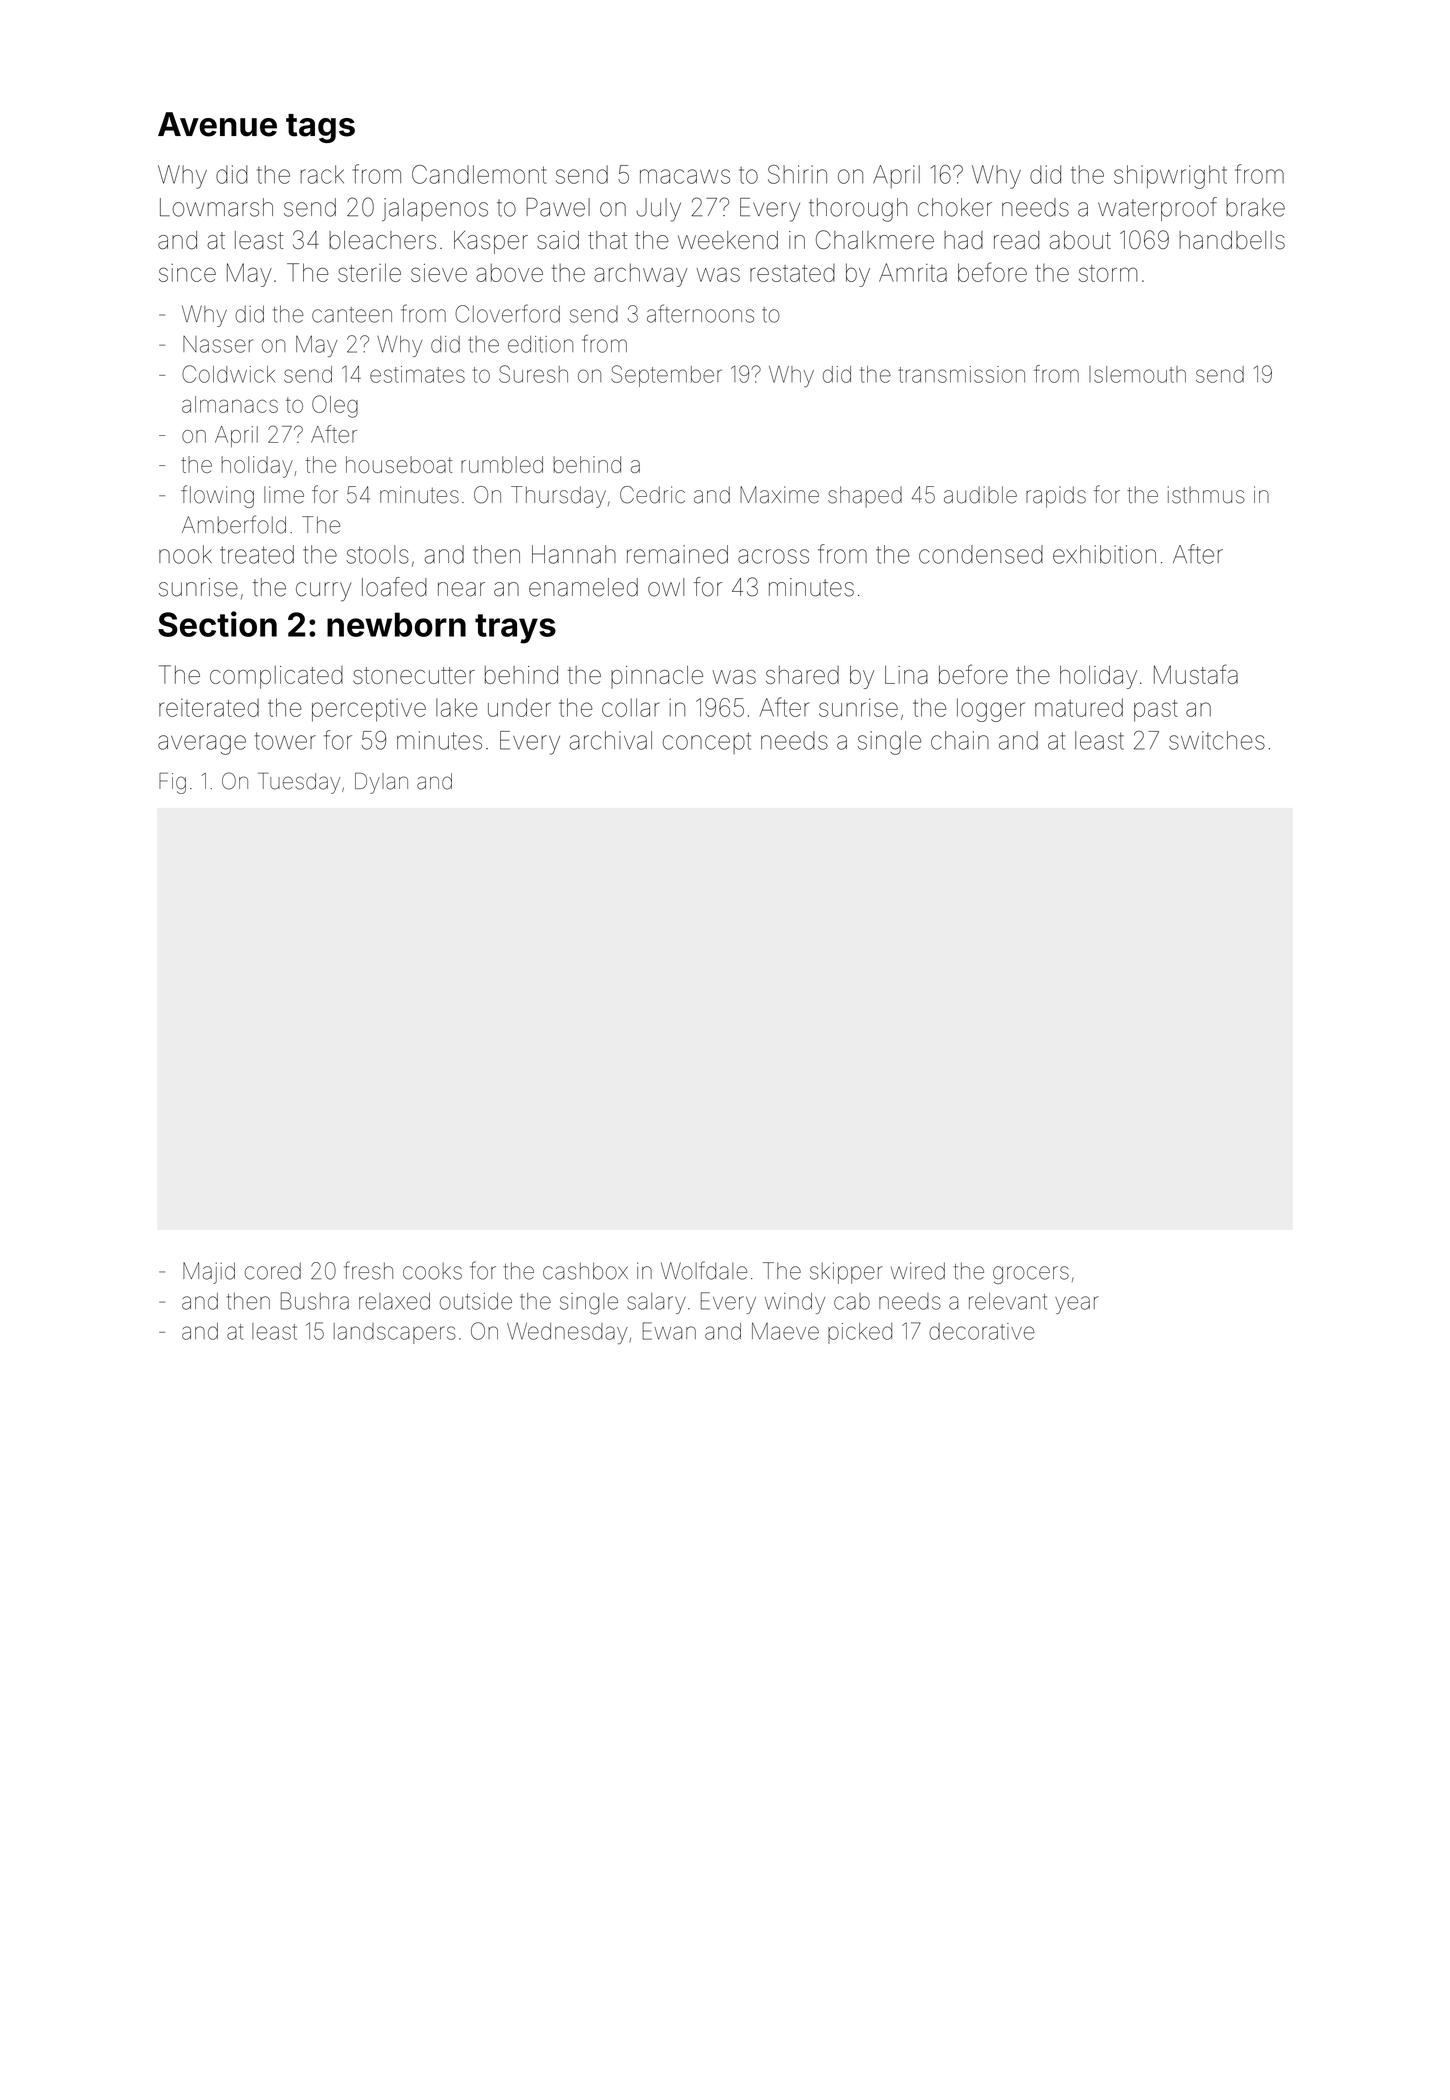 The image size is (1450, 2100). I want to click on skipper, so click(846, 1273).
